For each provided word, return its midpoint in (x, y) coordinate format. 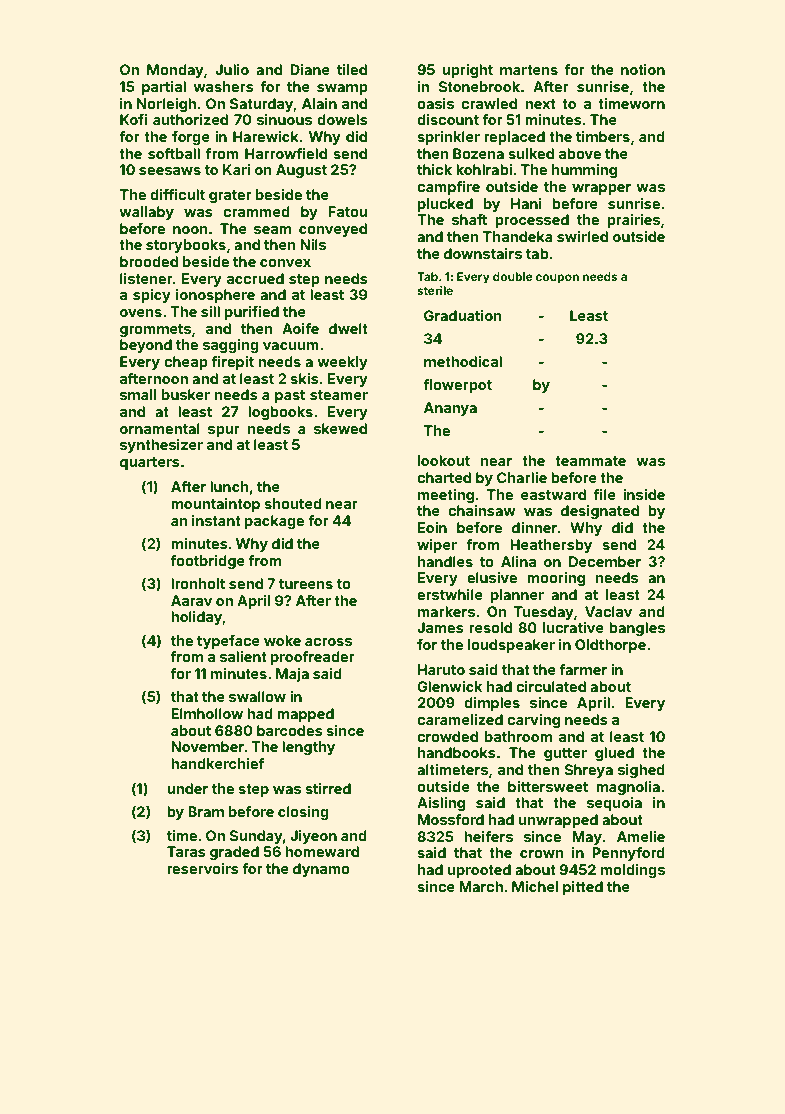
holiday (196, 618)
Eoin (432, 527)
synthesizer (161, 446)
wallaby (146, 213)
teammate (590, 461)
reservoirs (203, 868)
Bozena (478, 153)
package (274, 522)
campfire (448, 188)
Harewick (266, 136)
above (580, 153)
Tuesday (544, 613)
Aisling (441, 804)
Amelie (641, 836)
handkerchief (217, 763)
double (513, 276)
